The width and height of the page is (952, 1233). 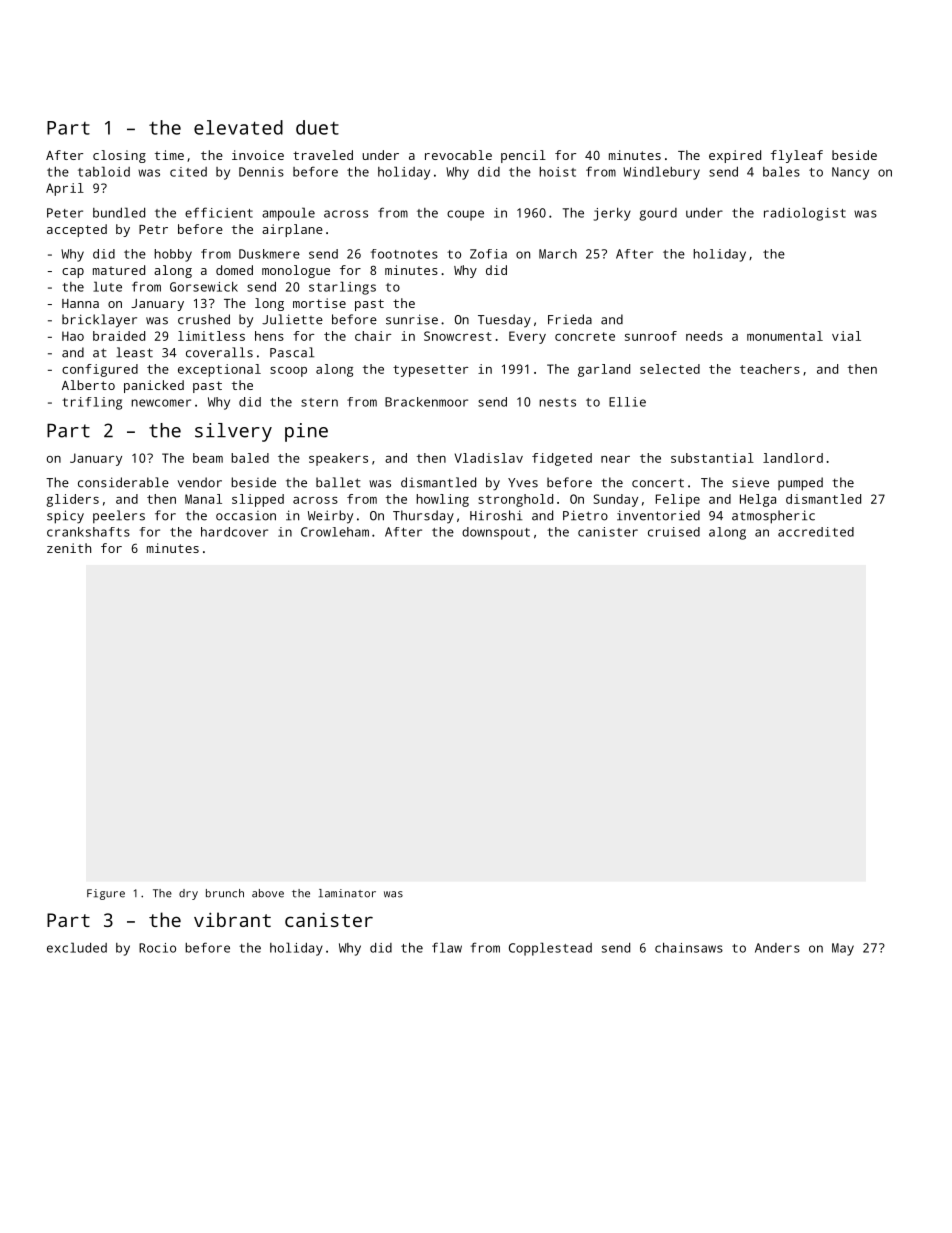 What do you see at coordinates (523, 156) in the page?
I see `pencil` at bounding box center [523, 156].
